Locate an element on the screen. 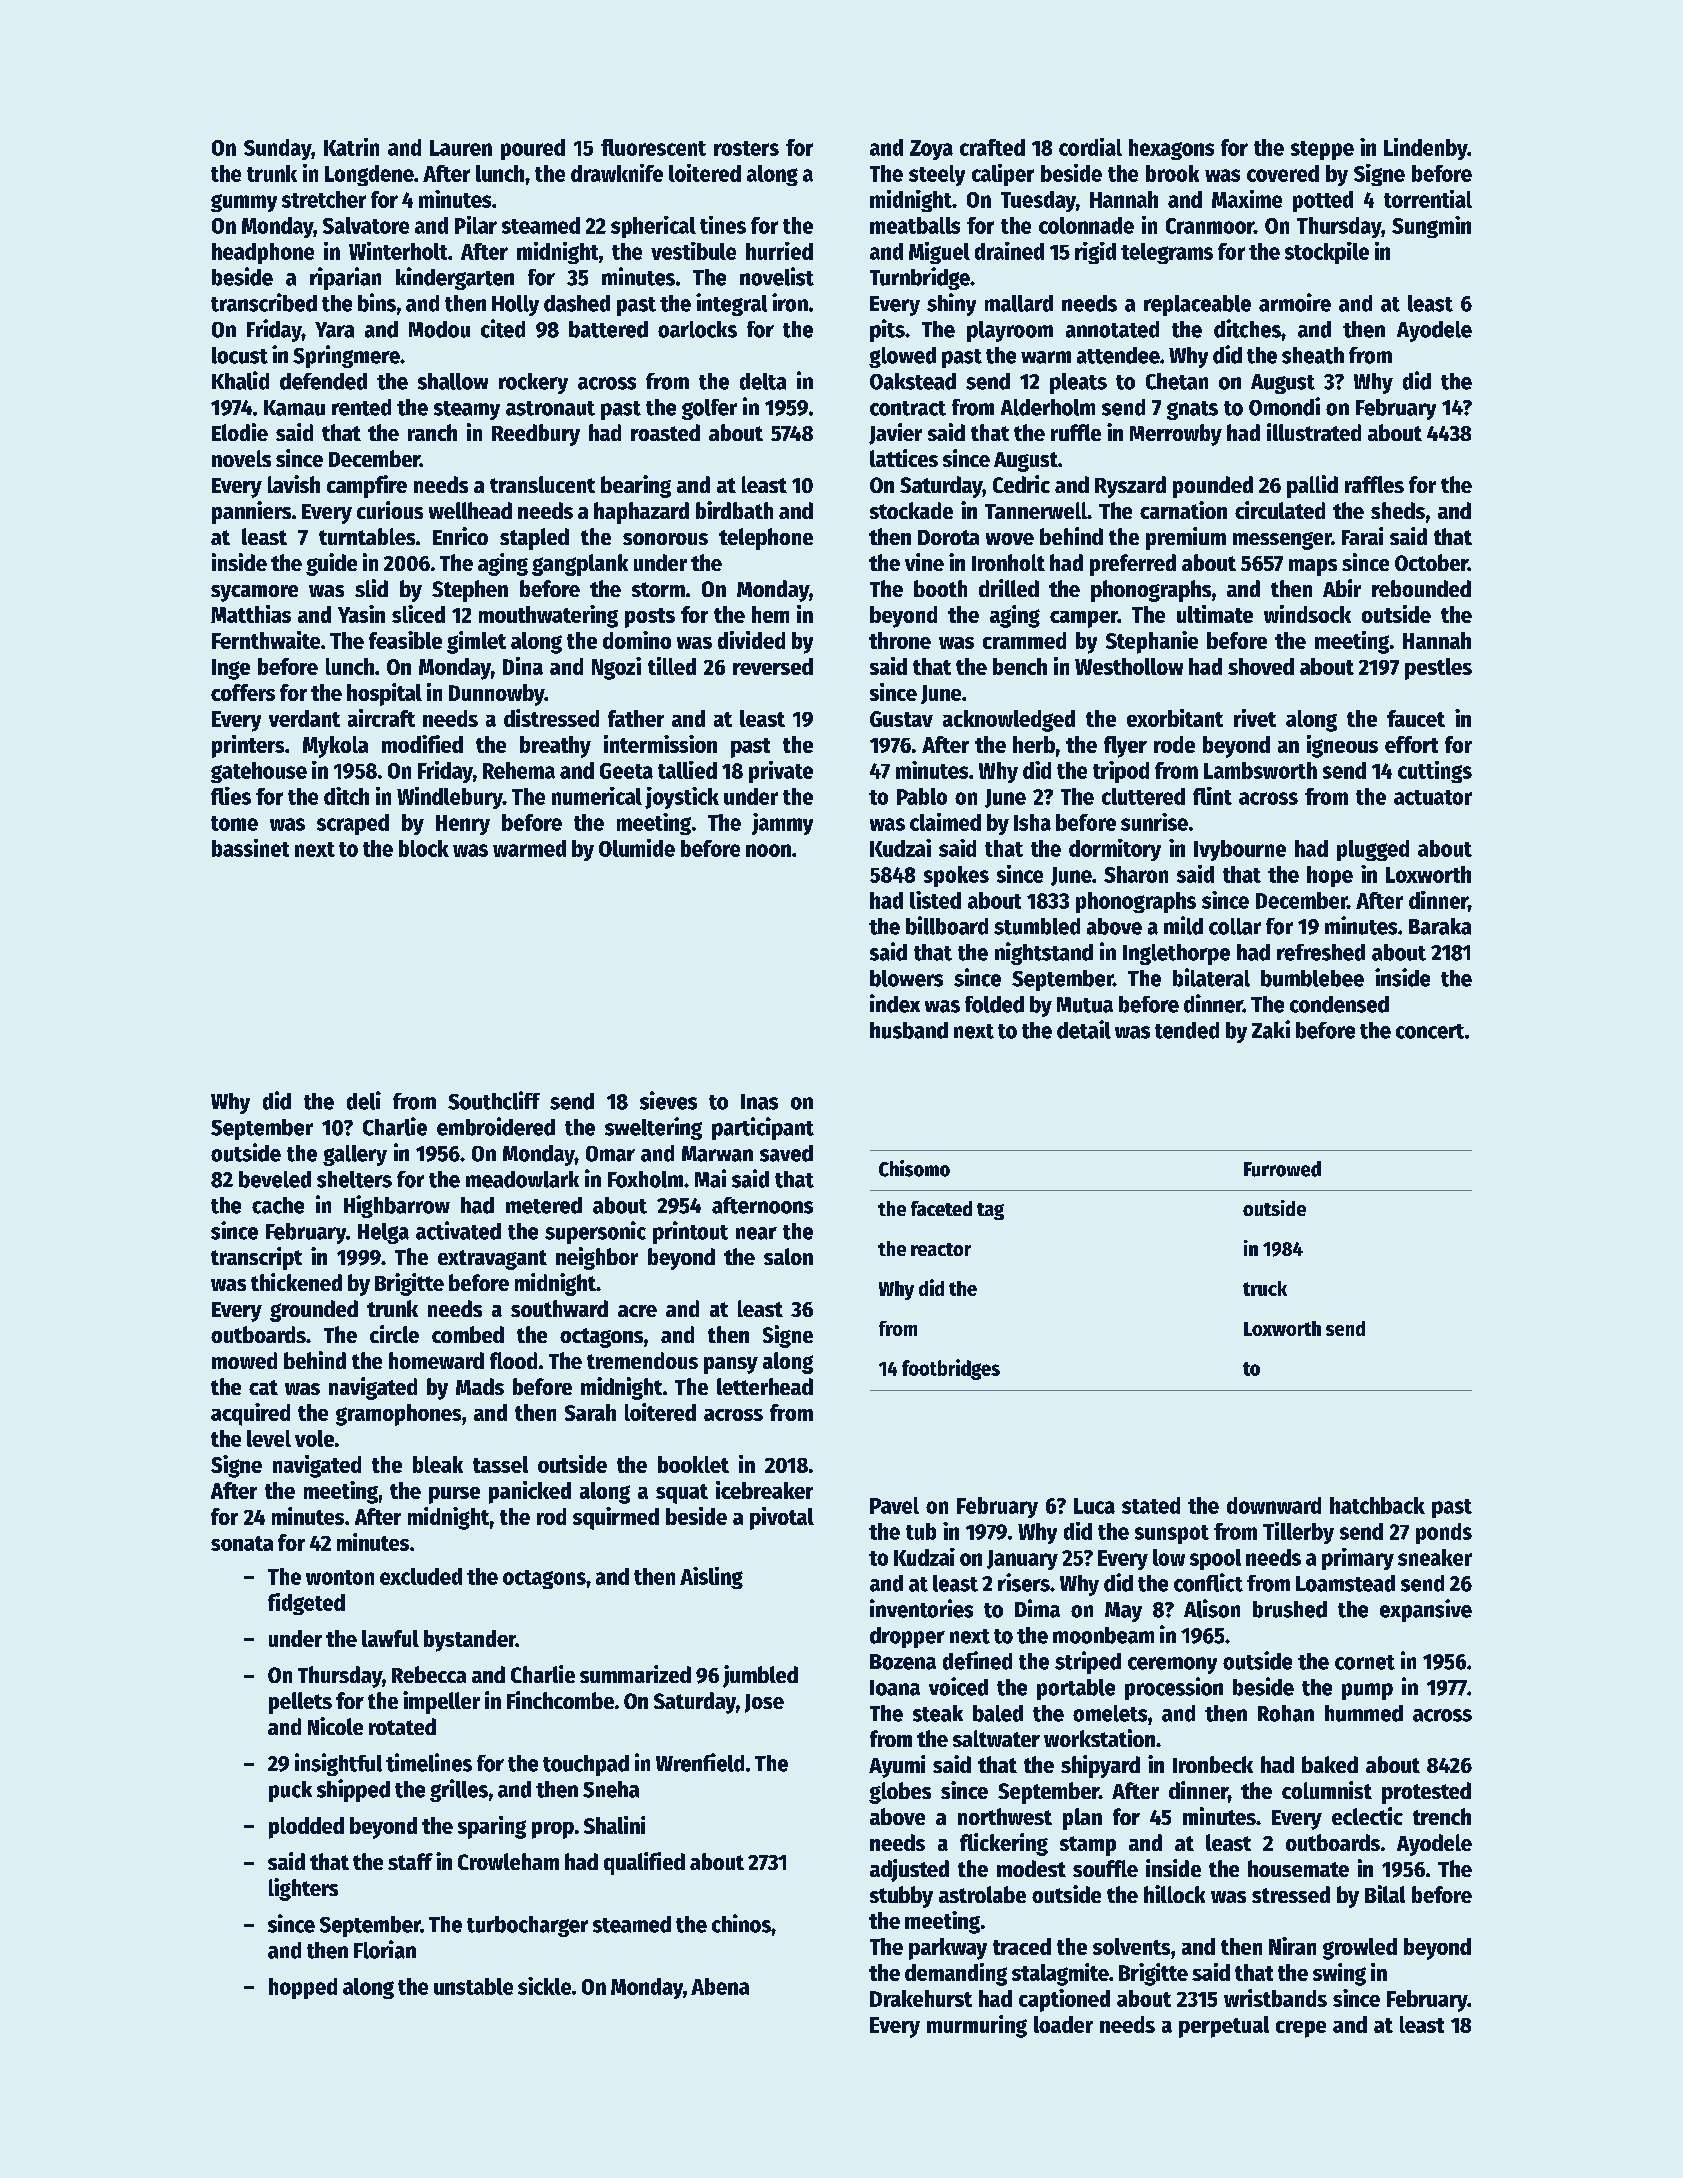  truck is located at coordinates (1265, 1288).
